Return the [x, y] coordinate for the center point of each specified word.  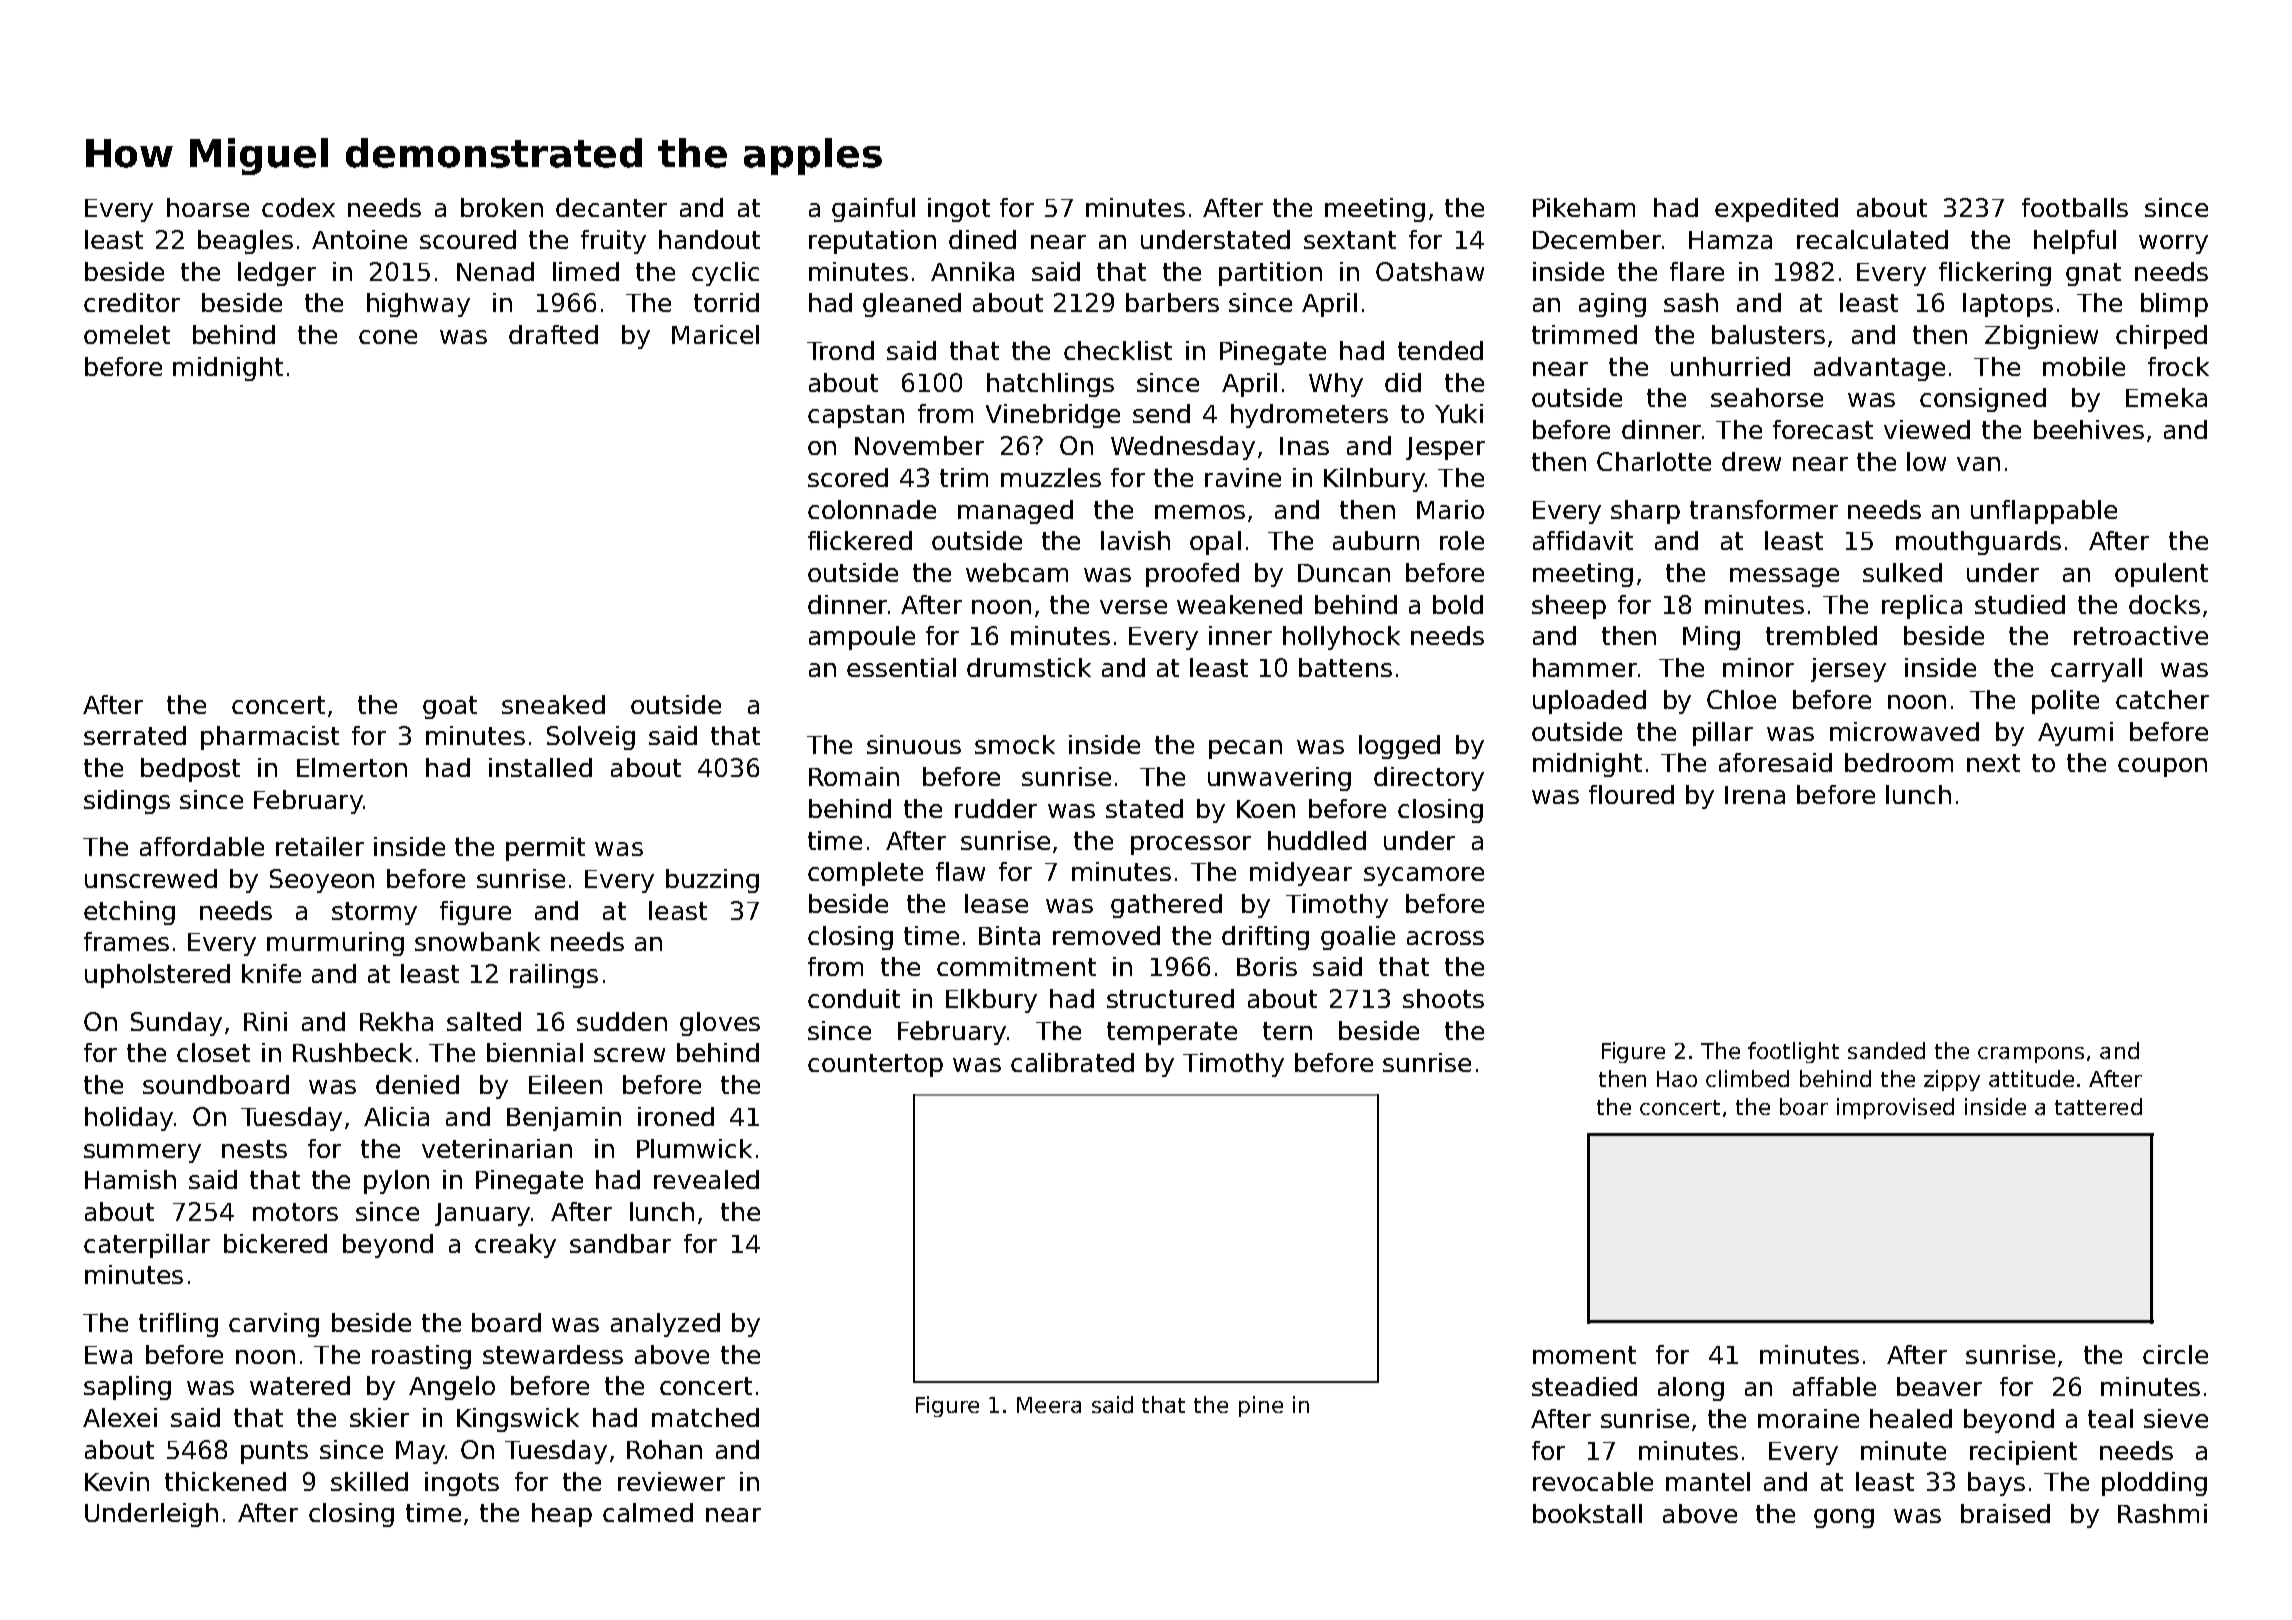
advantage [1879, 369]
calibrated [1072, 1062]
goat [450, 707]
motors [295, 1212]
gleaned [912, 305]
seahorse [1767, 397]
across [1445, 938]
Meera [1049, 1405]
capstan [856, 416]
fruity [613, 242]
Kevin [117, 1481]
